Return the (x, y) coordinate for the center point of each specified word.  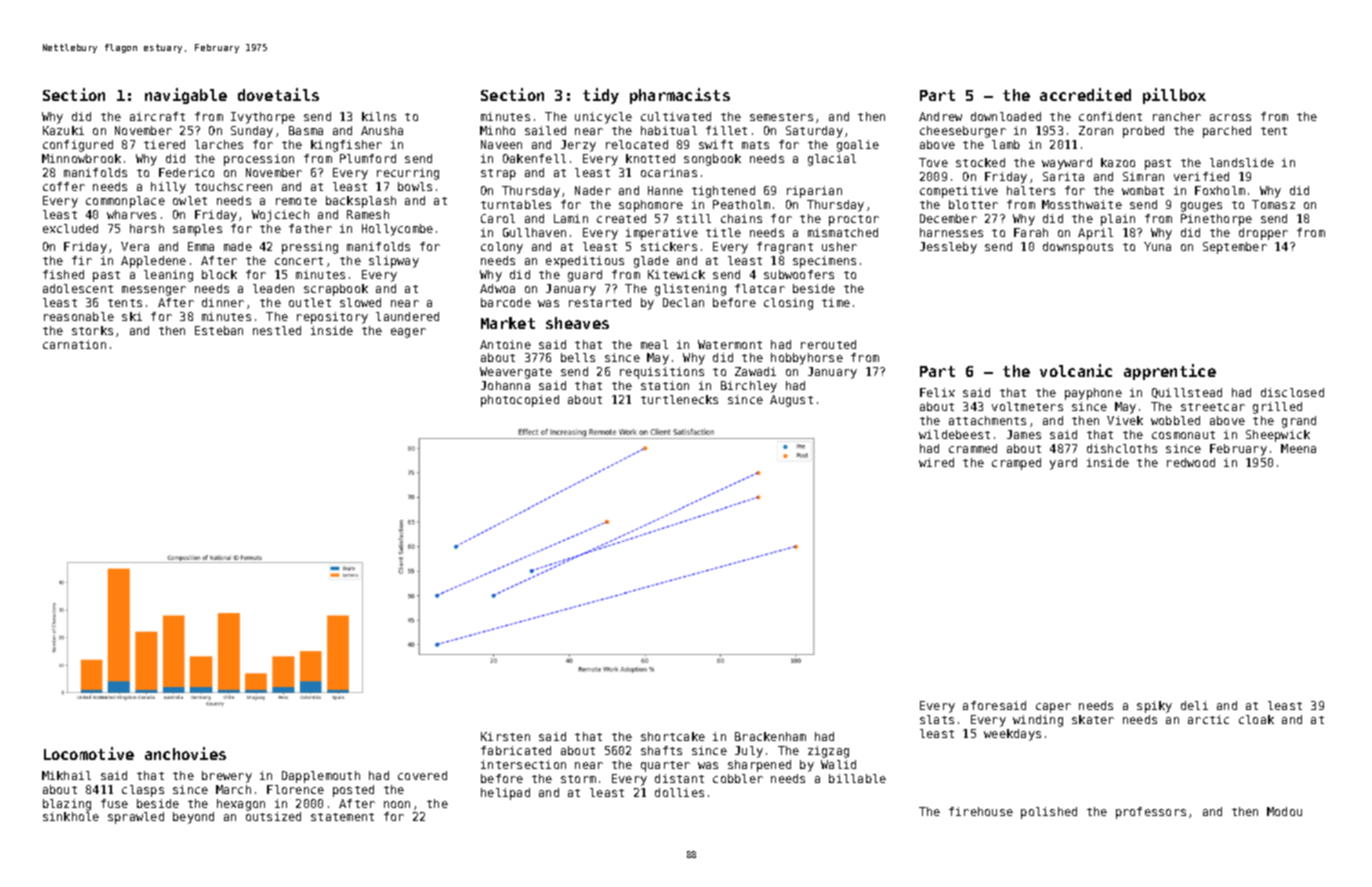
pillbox (1174, 96)
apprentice (1170, 372)
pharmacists (680, 96)
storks (92, 330)
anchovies (185, 753)
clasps (143, 791)
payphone (1093, 394)
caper (1053, 708)
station (665, 385)
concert (299, 261)
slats (937, 719)
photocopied (520, 401)
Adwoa (497, 288)
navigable (186, 96)
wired (936, 462)
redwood (1191, 462)
